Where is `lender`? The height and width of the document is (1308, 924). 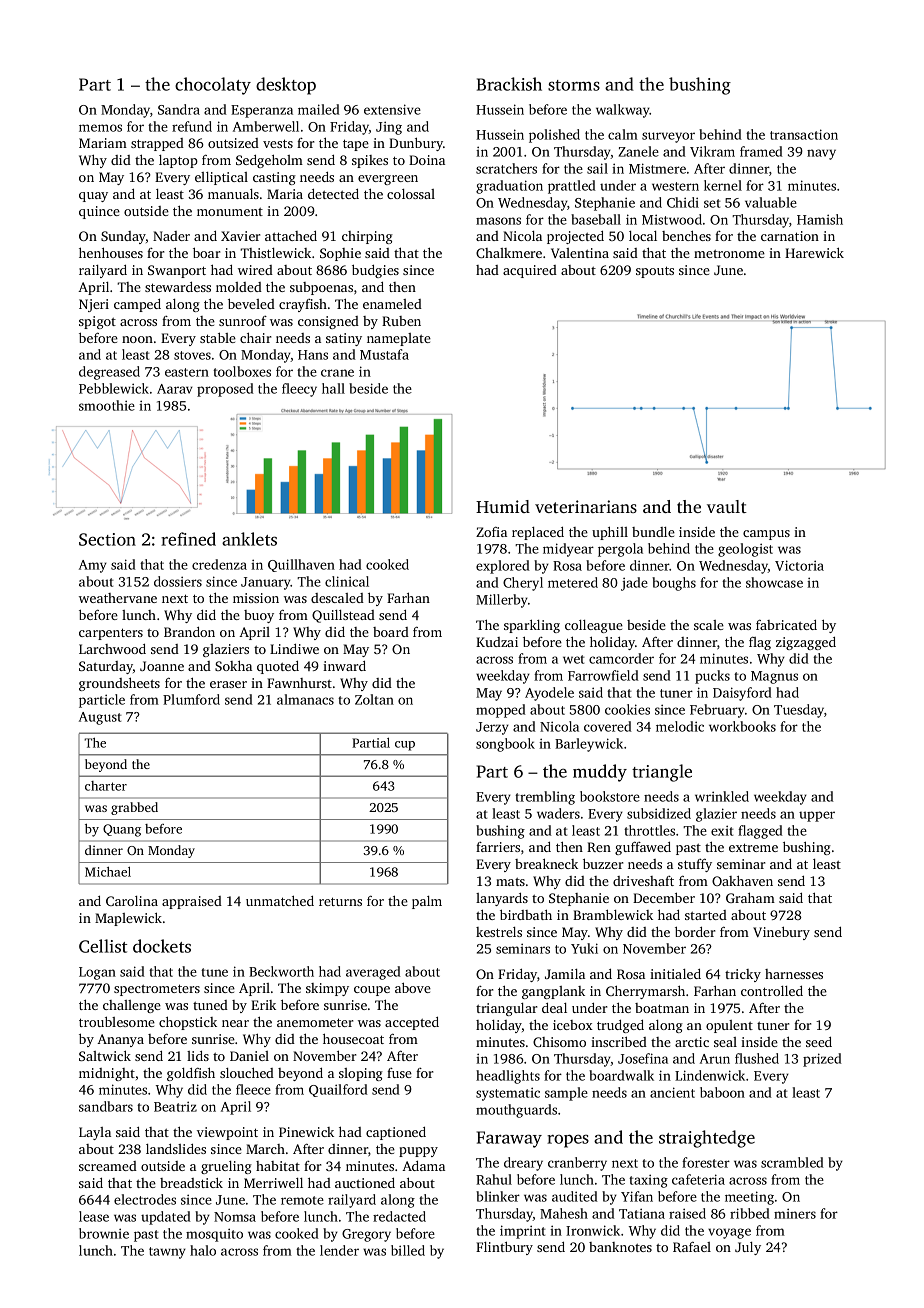 lender is located at coordinates (339, 1250).
